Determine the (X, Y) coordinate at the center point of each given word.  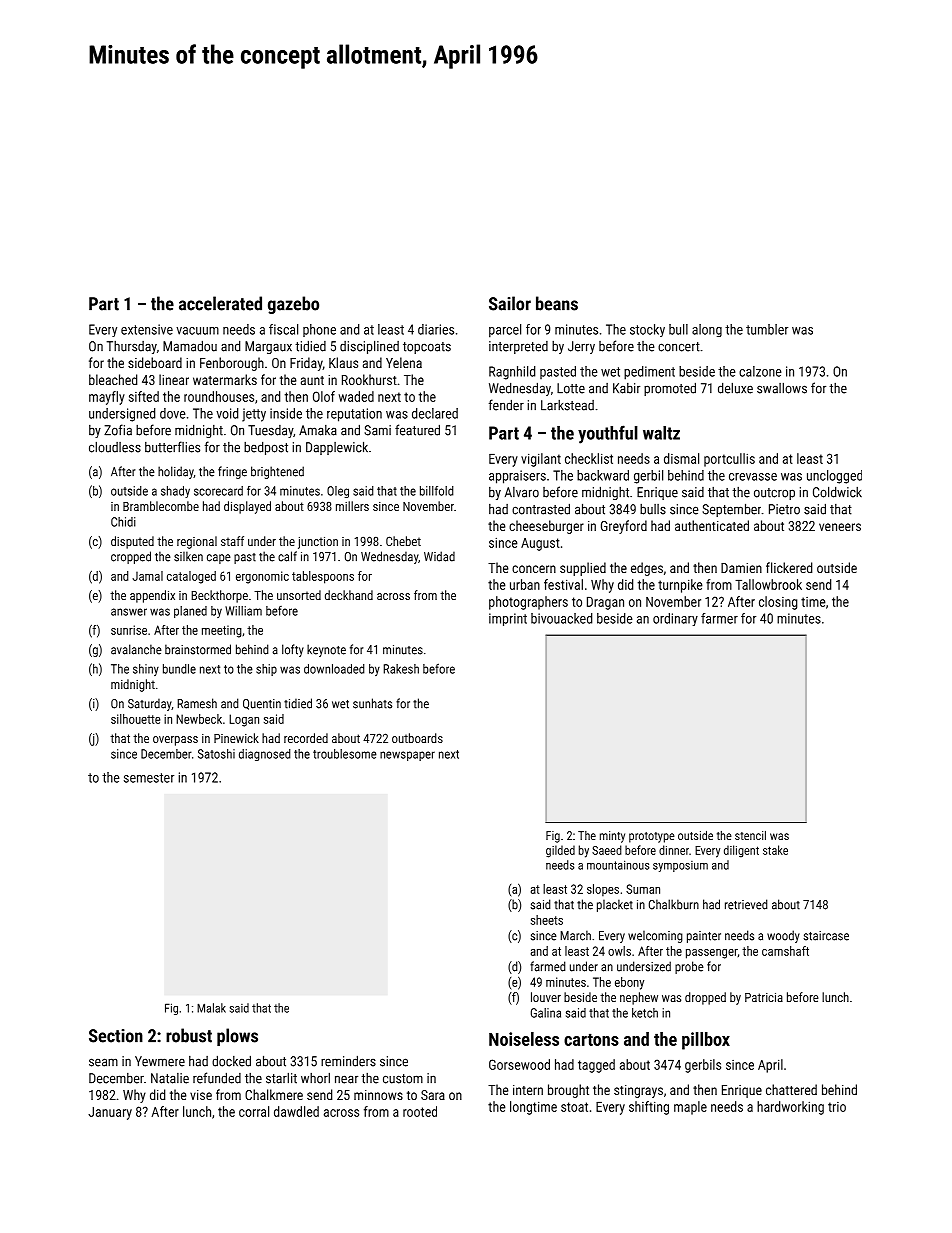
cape (219, 559)
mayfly (107, 398)
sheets (547, 920)
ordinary (675, 619)
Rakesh (401, 669)
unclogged (834, 477)
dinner (674, 850)
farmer (719, 618)
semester (149, 778)
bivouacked (561, 618)
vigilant (541, 460)
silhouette (136, 719)
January (110, 1113)
